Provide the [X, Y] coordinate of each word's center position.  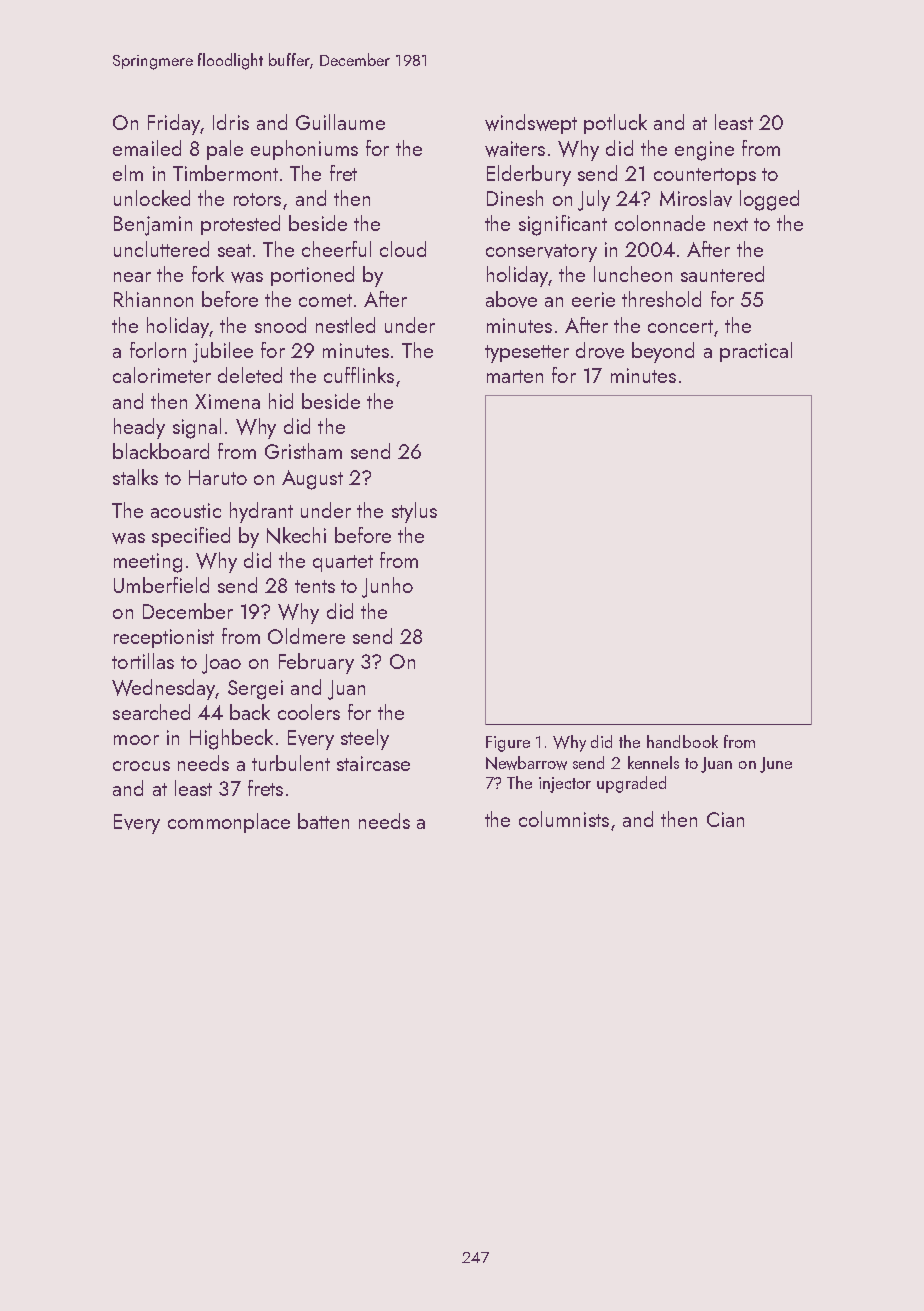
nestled [345, 325]
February [316, 663]
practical [756, 352]
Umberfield [161, 585]
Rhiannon [153, 299]
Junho [387, 587]
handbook [682, 741]
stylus [414, 512]
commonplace [229, 823]
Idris [231, 122]
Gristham [303, 451]
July [594, 200]
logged [769, 200]
